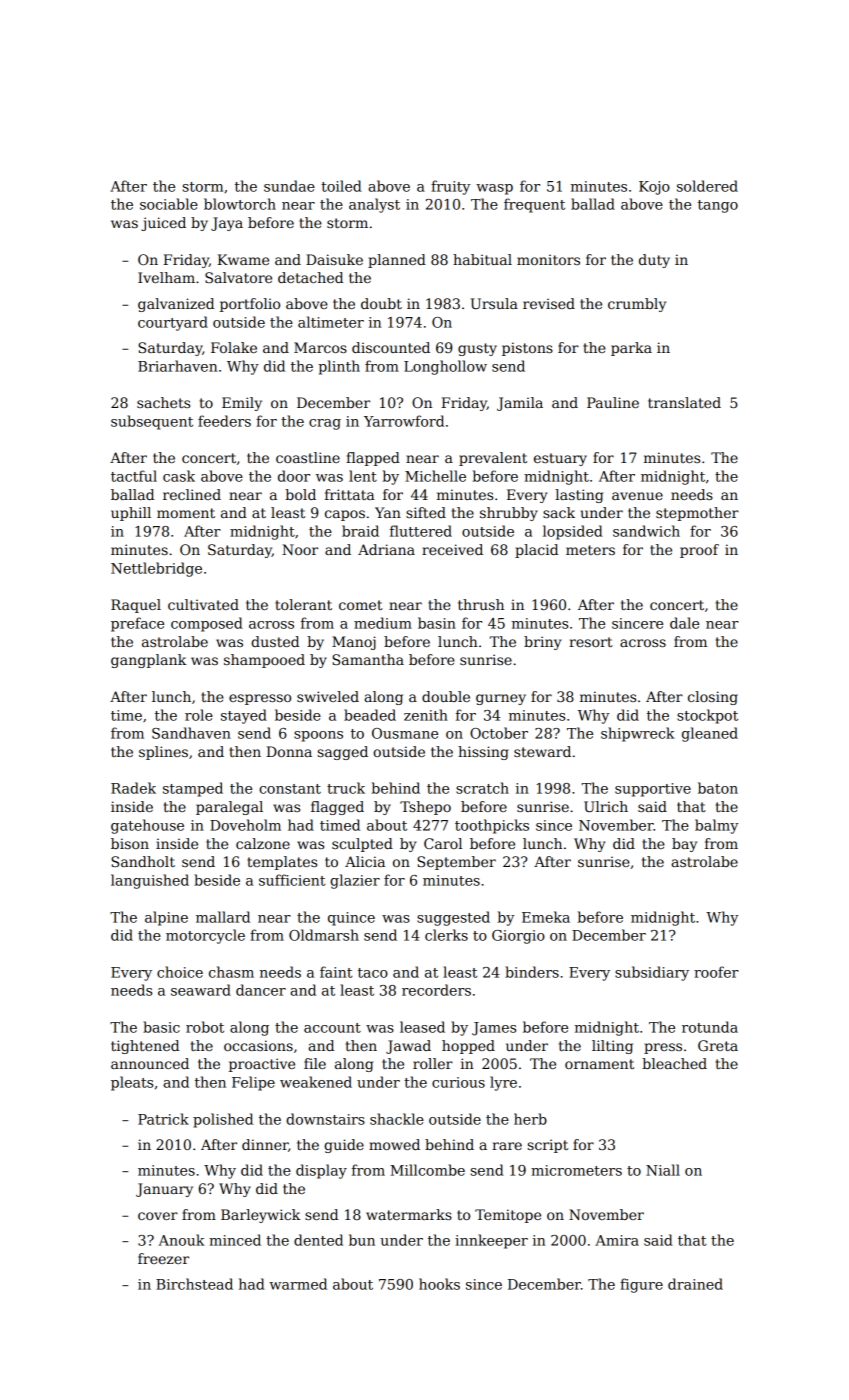  What do you see at coordinates (684, 402) in the screenshot?
I see `translated` at bounding box center [684, 402].
